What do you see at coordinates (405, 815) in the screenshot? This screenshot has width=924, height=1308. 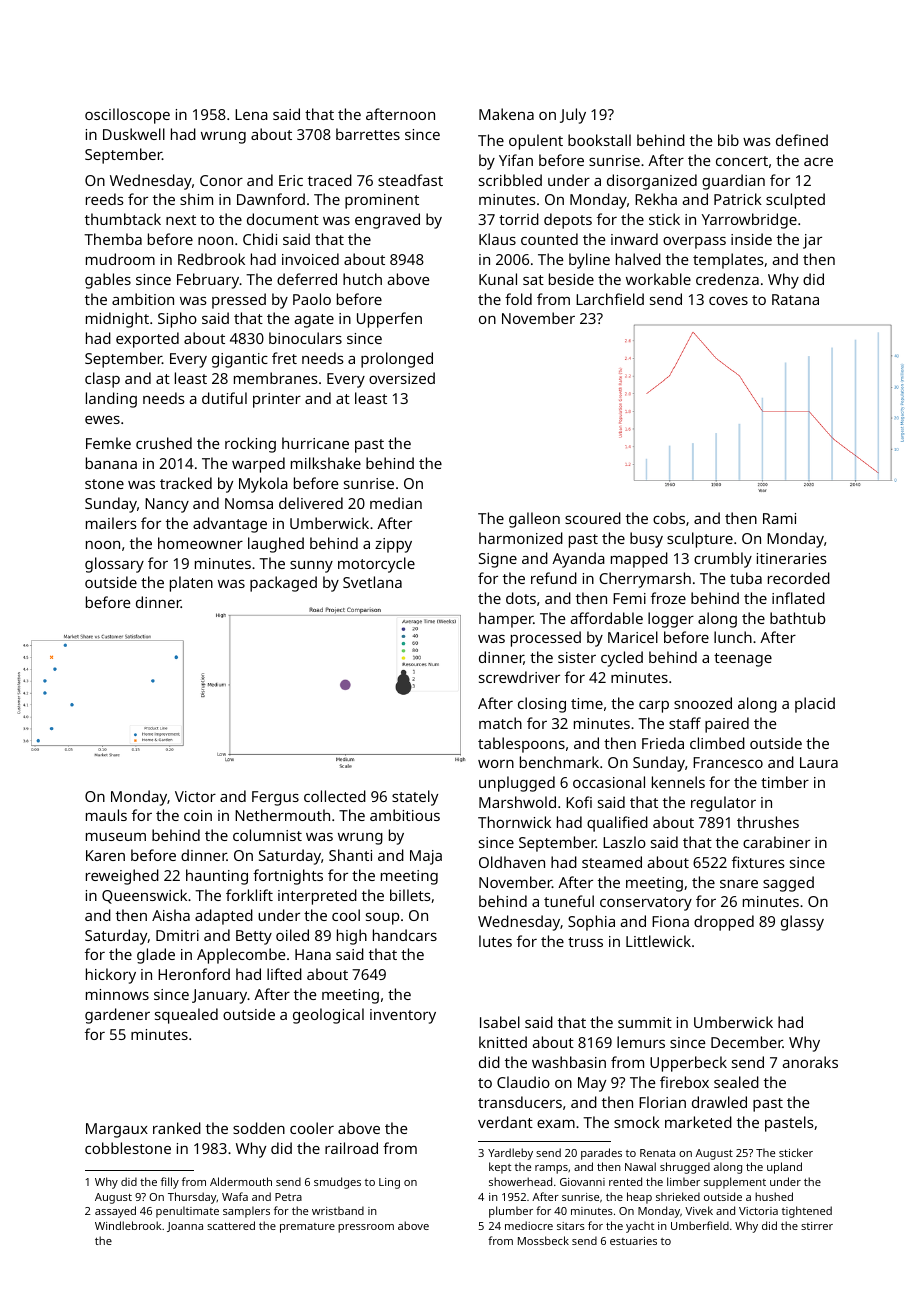 I see `ambitious` at bounding box center [405, 815].
